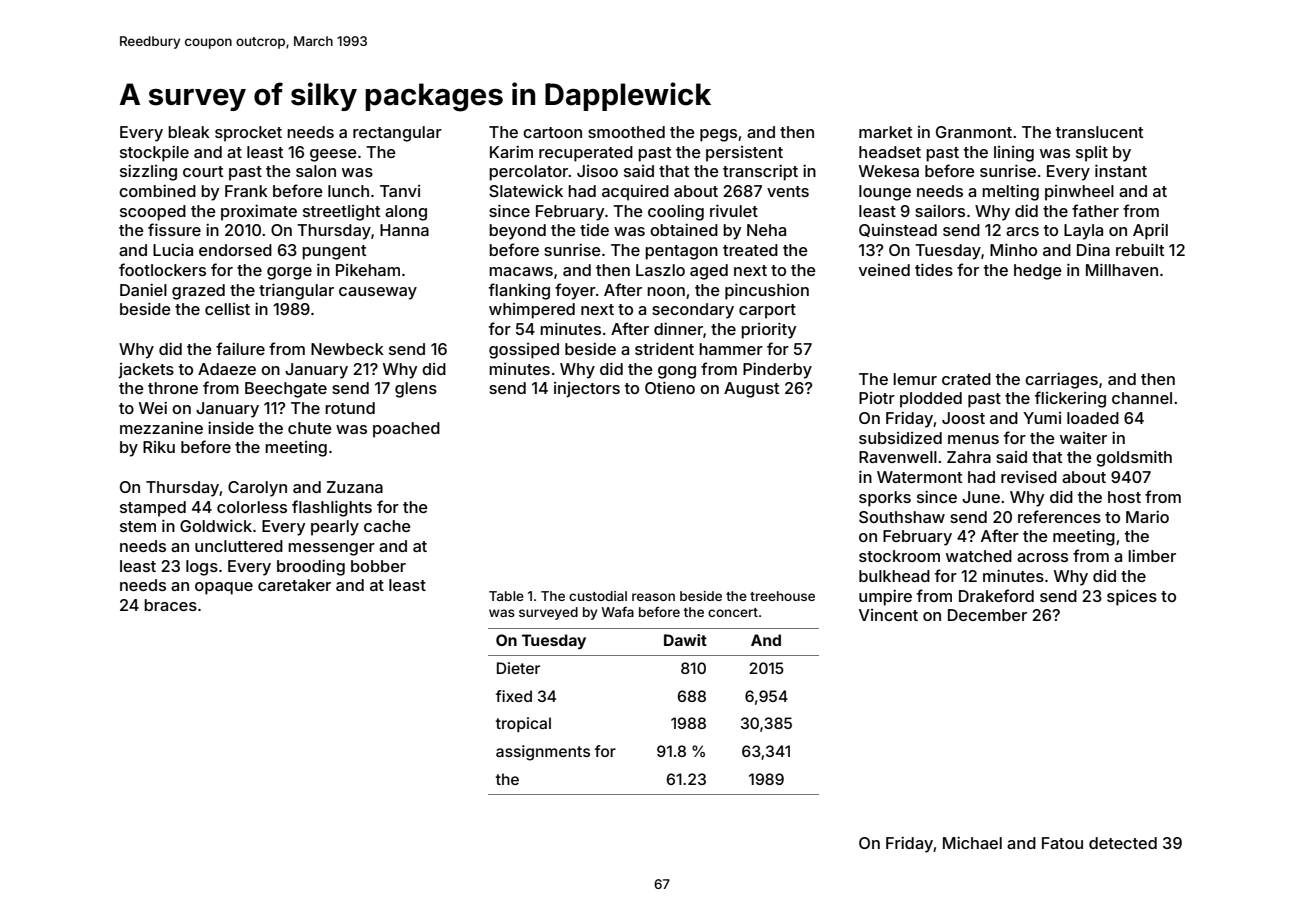  I want to click on melting, so click(1010, 193).
